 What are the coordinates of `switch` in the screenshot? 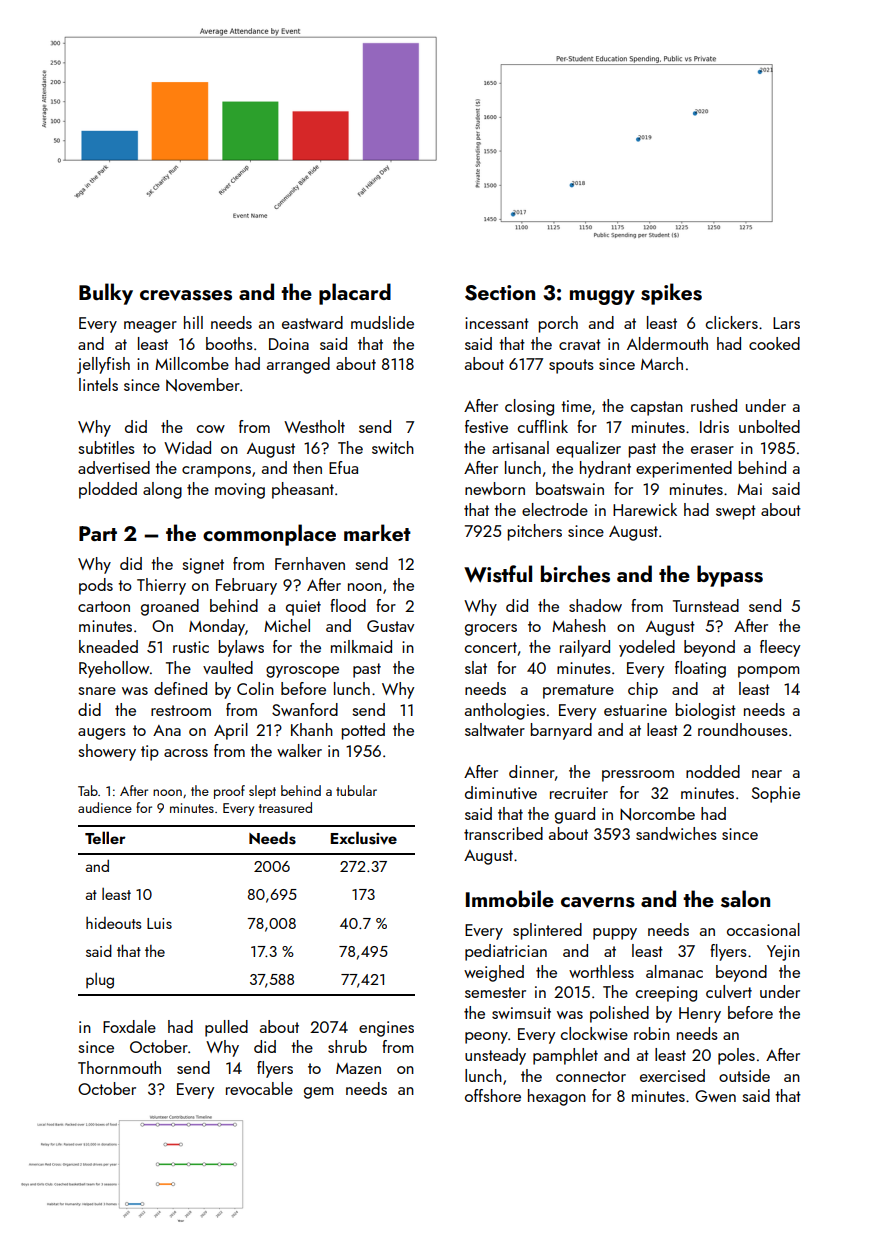 It's located at (393, 447).
